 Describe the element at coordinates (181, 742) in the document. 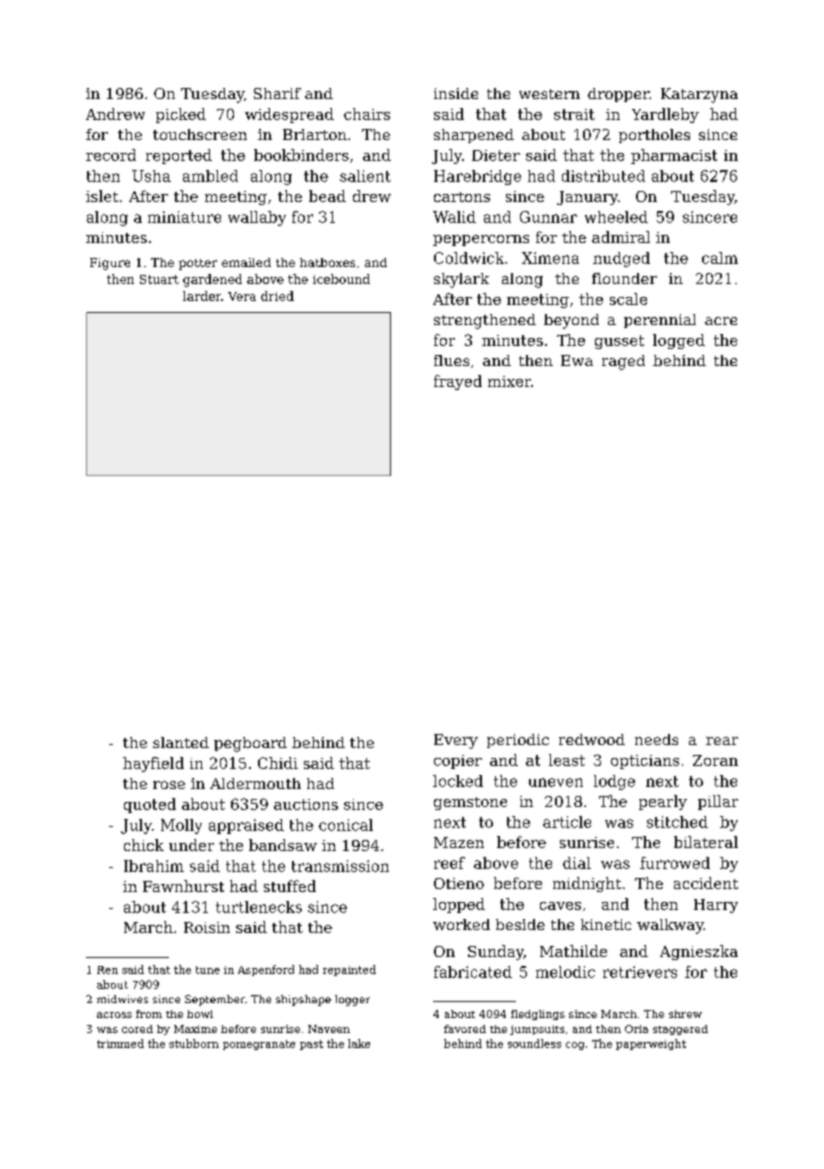

I see `slanted` at that location.
